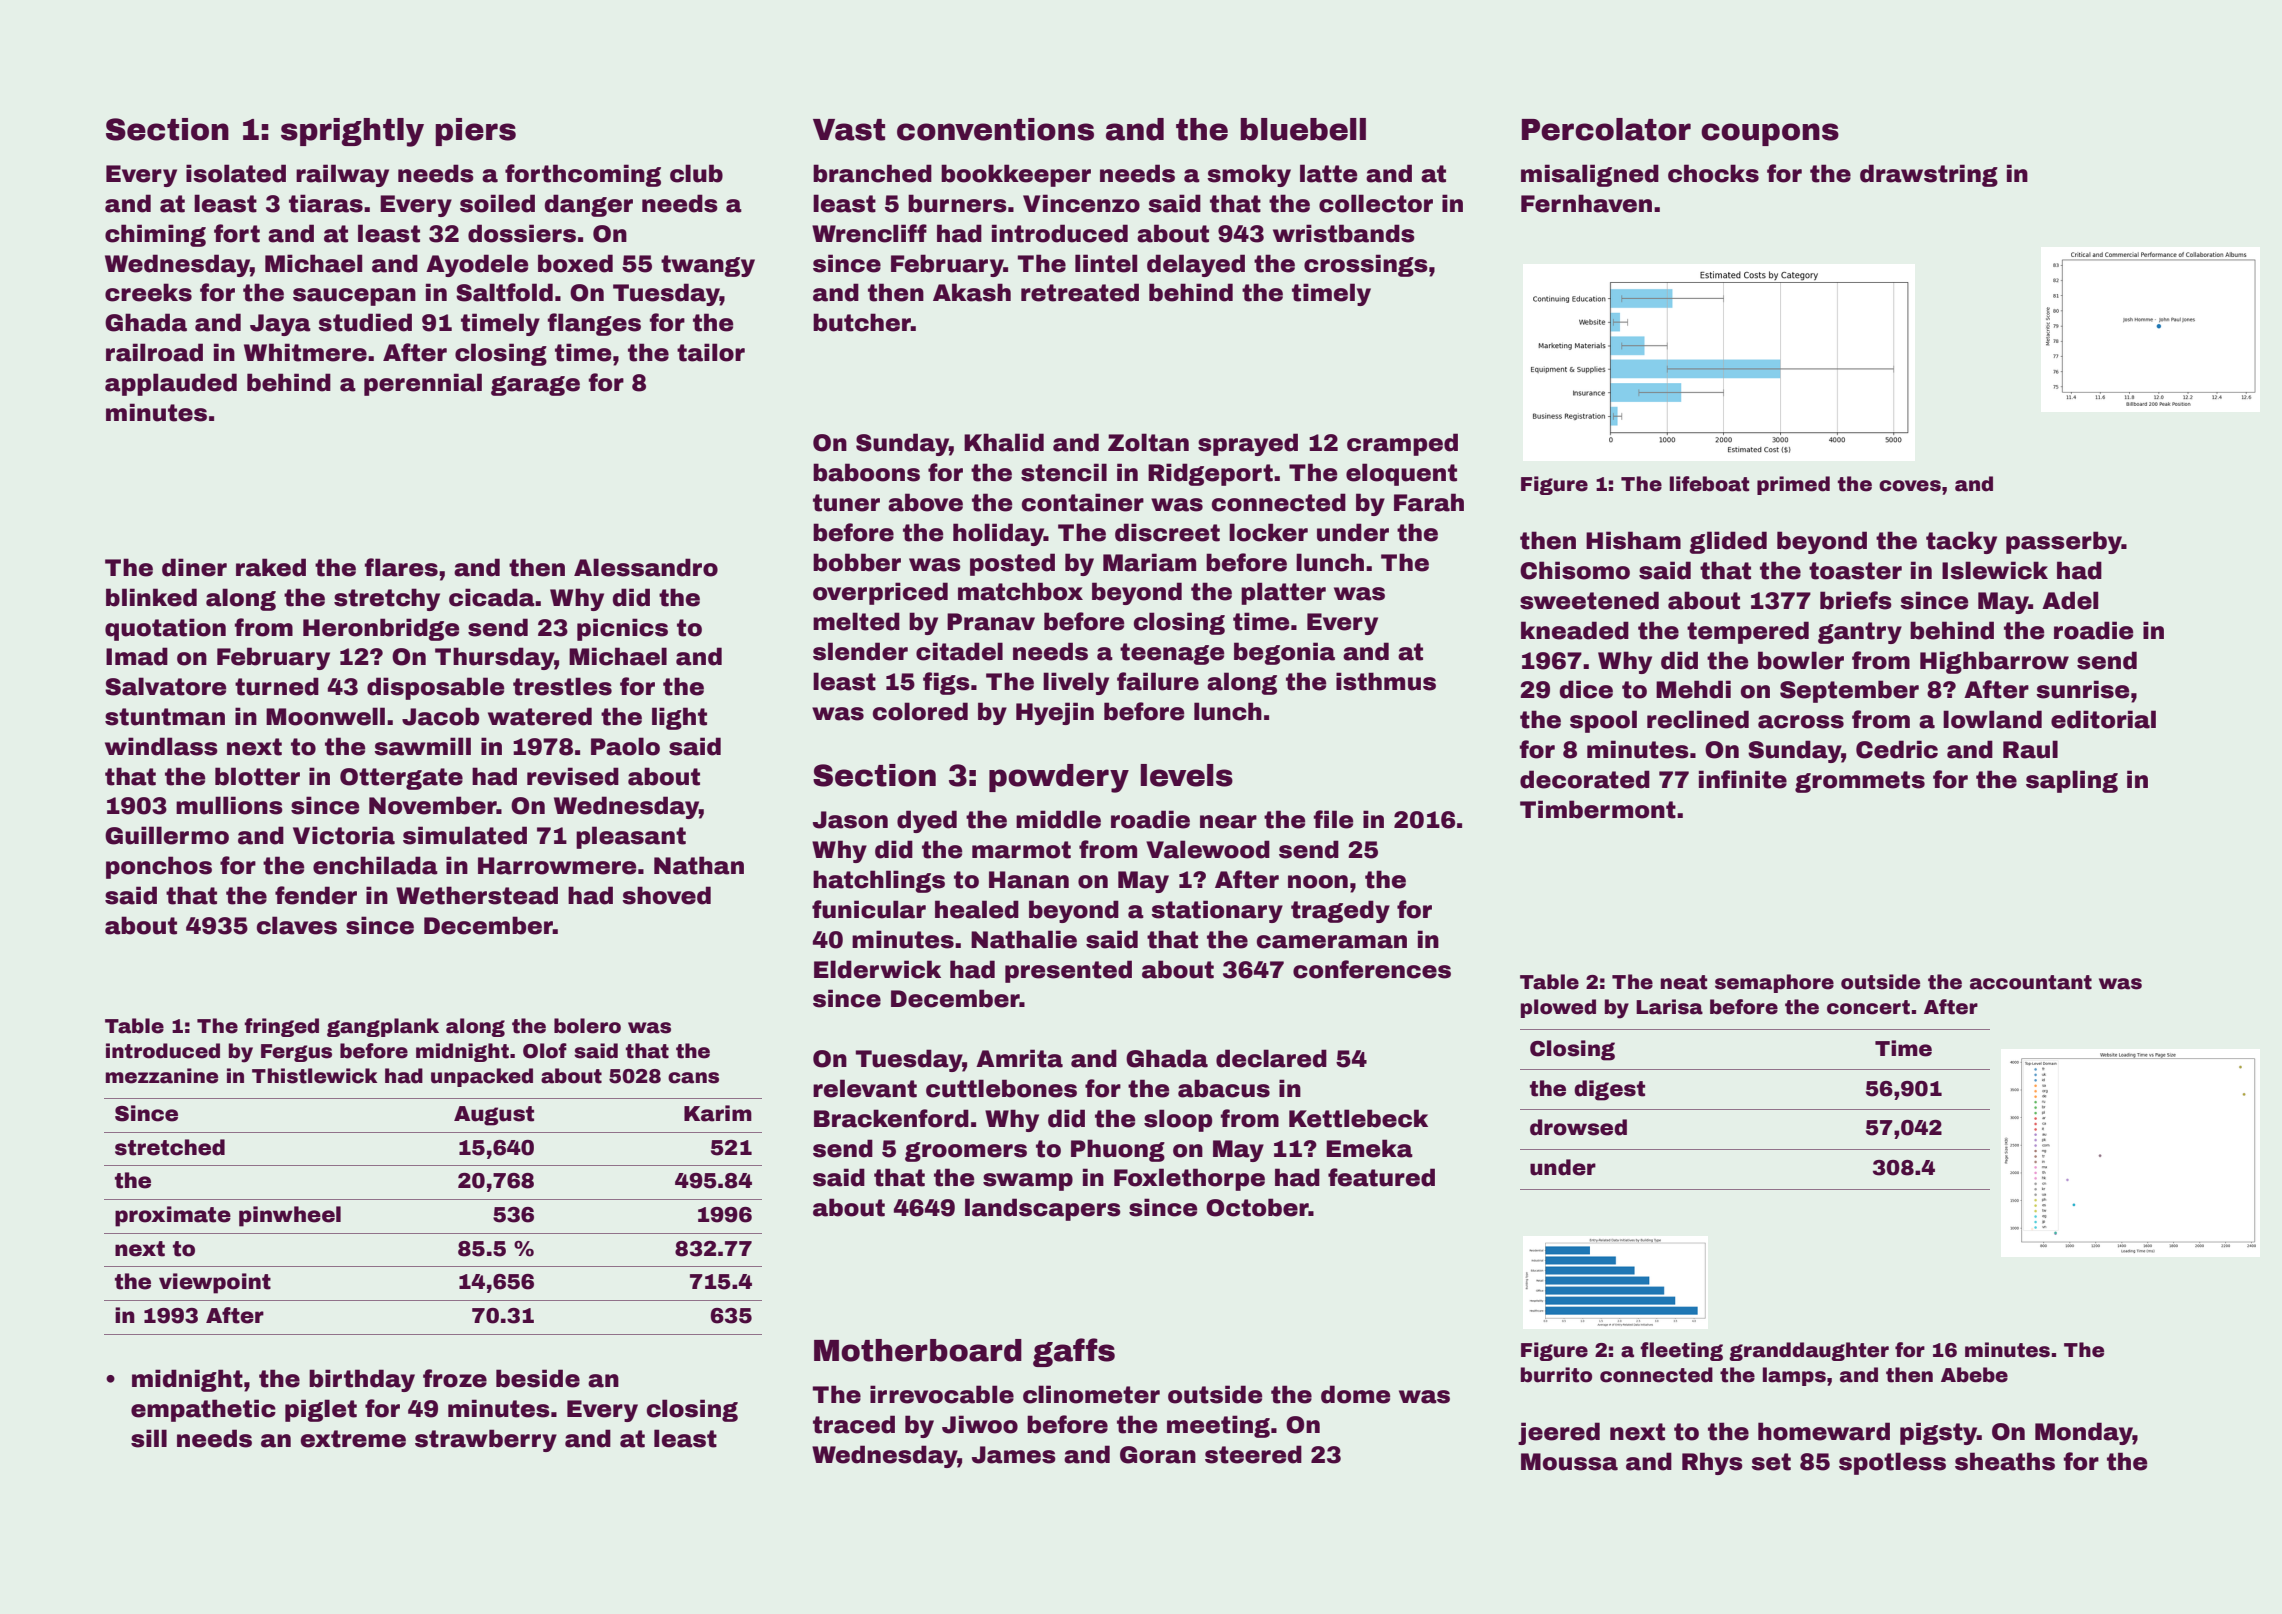 This screenshot has height=1614, width=2282. What do you see at coordinates (159, 867) in the screenshot?
I see `ponchos` at bounding box center [159, 867].
